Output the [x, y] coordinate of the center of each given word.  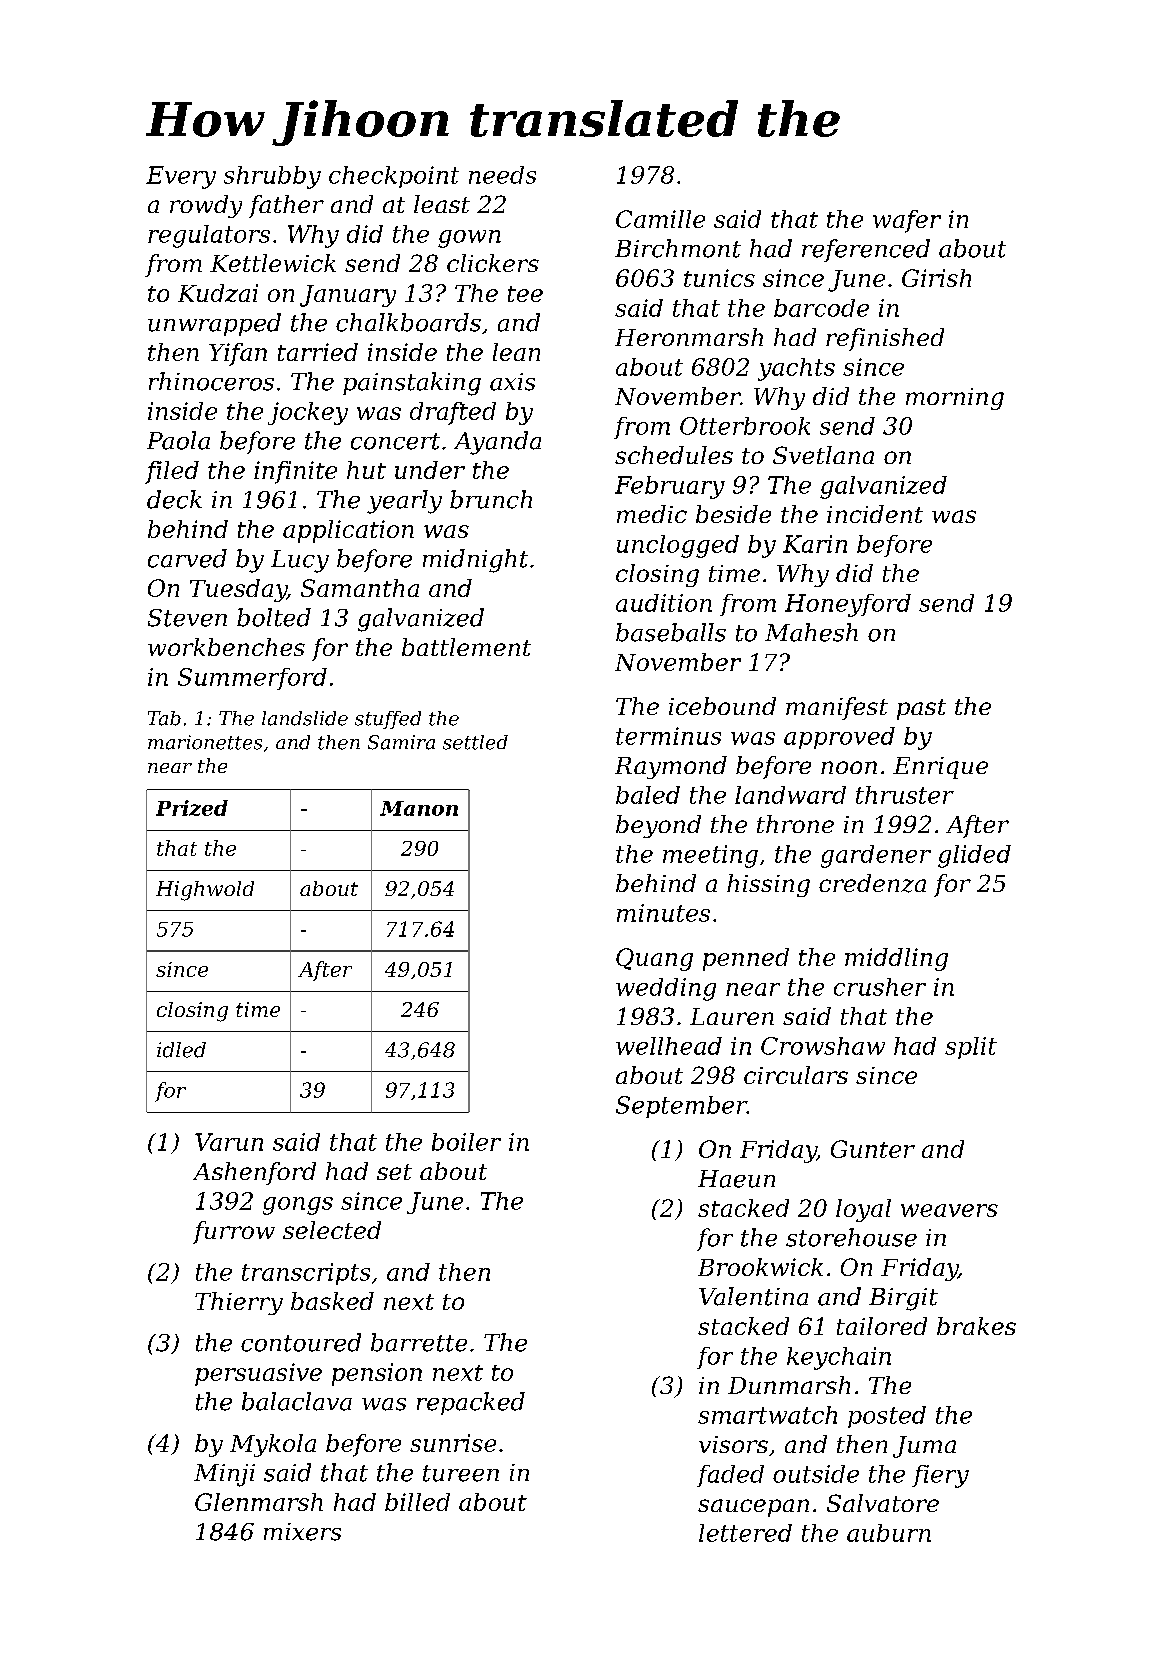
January [348, 296]
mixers [302, 1532]
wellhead [669, 1046]
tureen [461, 1473]
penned [746, 959]
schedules [674, 455]
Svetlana [823, 455]
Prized [192, 808]
